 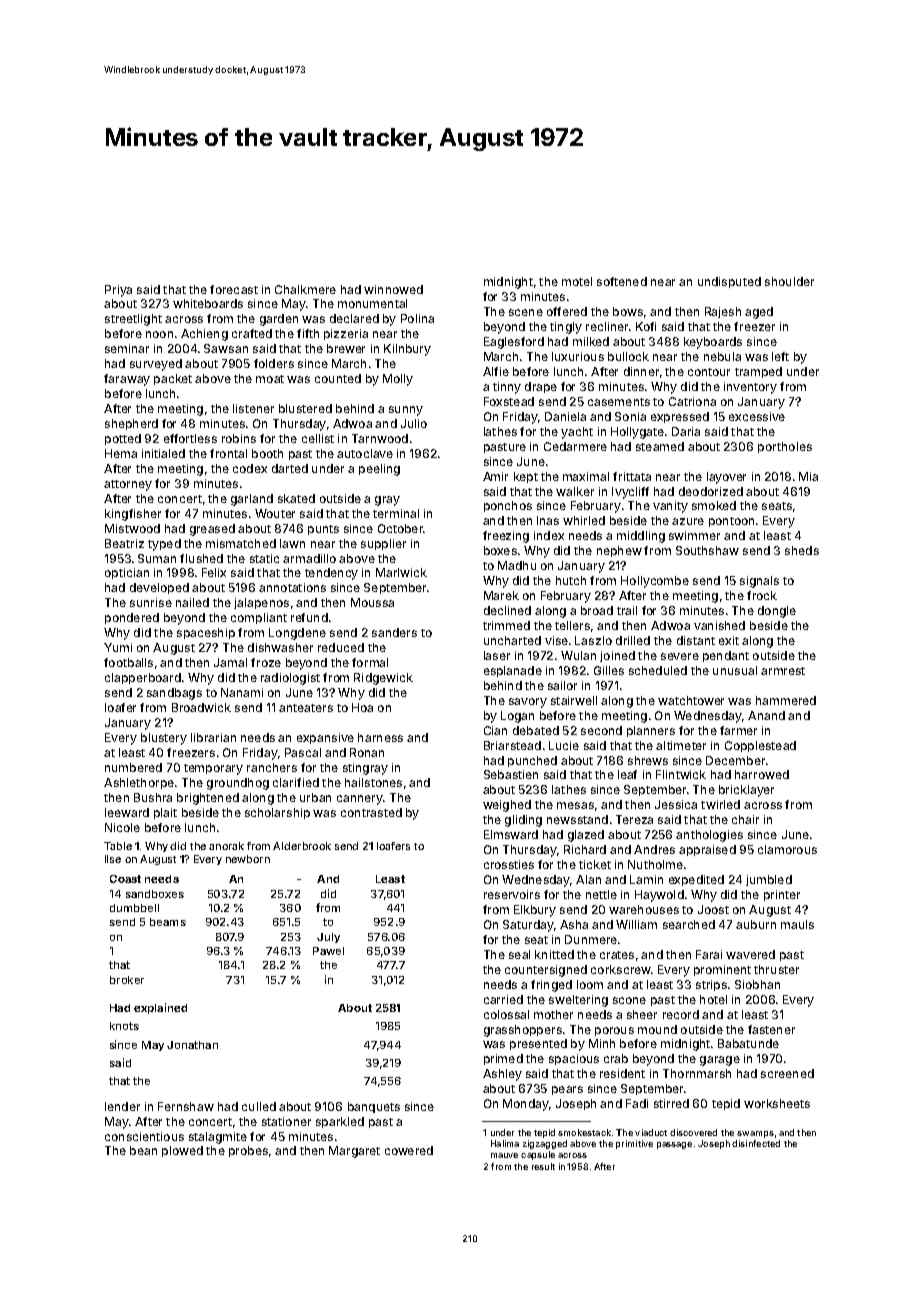 What do you see at coordinates (517, 565) in the document?
I see `Madhu` at bounding box center [517, 565].
